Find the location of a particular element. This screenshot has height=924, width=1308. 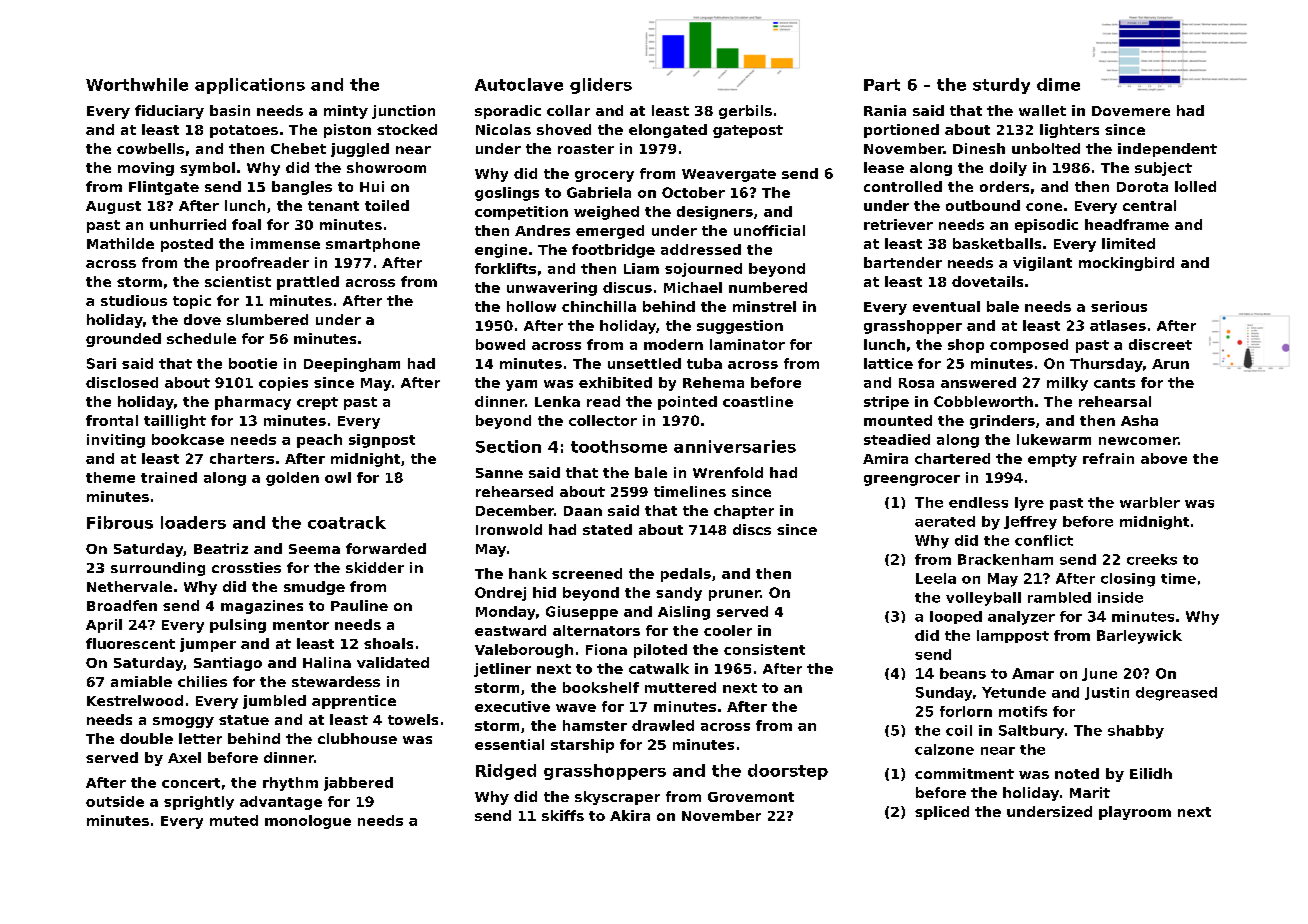

cooler is located at coordinates (728, 630).
